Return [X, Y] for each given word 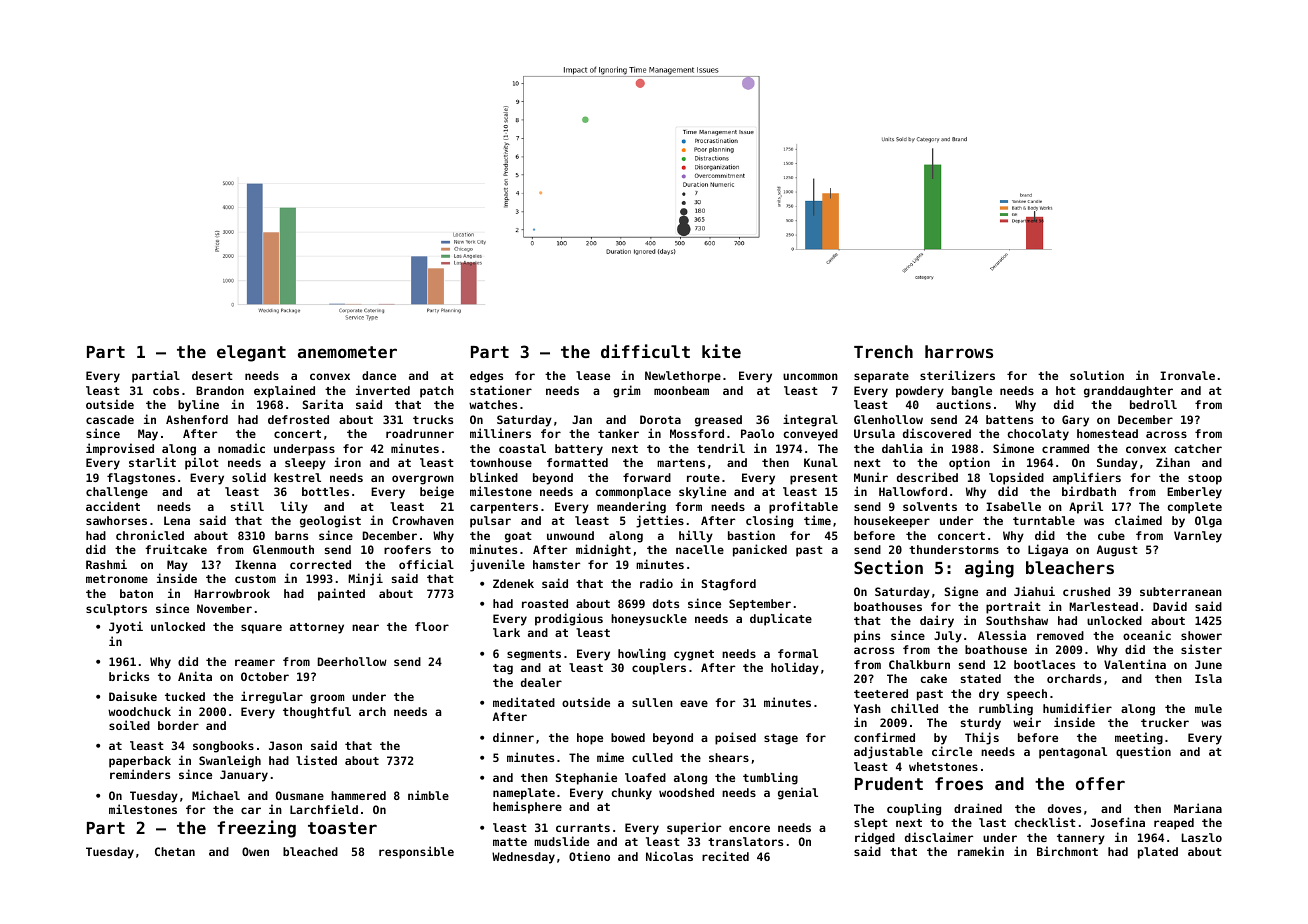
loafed [645, 777]
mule [1208, 708]
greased [718, 421]
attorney [317, 628]
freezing [256, 829]
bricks [129, 676]
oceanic [1147, 635]
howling [642, 654]
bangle [972, 392]
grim [627, 391]
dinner [513, 737]
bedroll [1153, 404]
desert [212, 375]
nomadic [241, 448]
